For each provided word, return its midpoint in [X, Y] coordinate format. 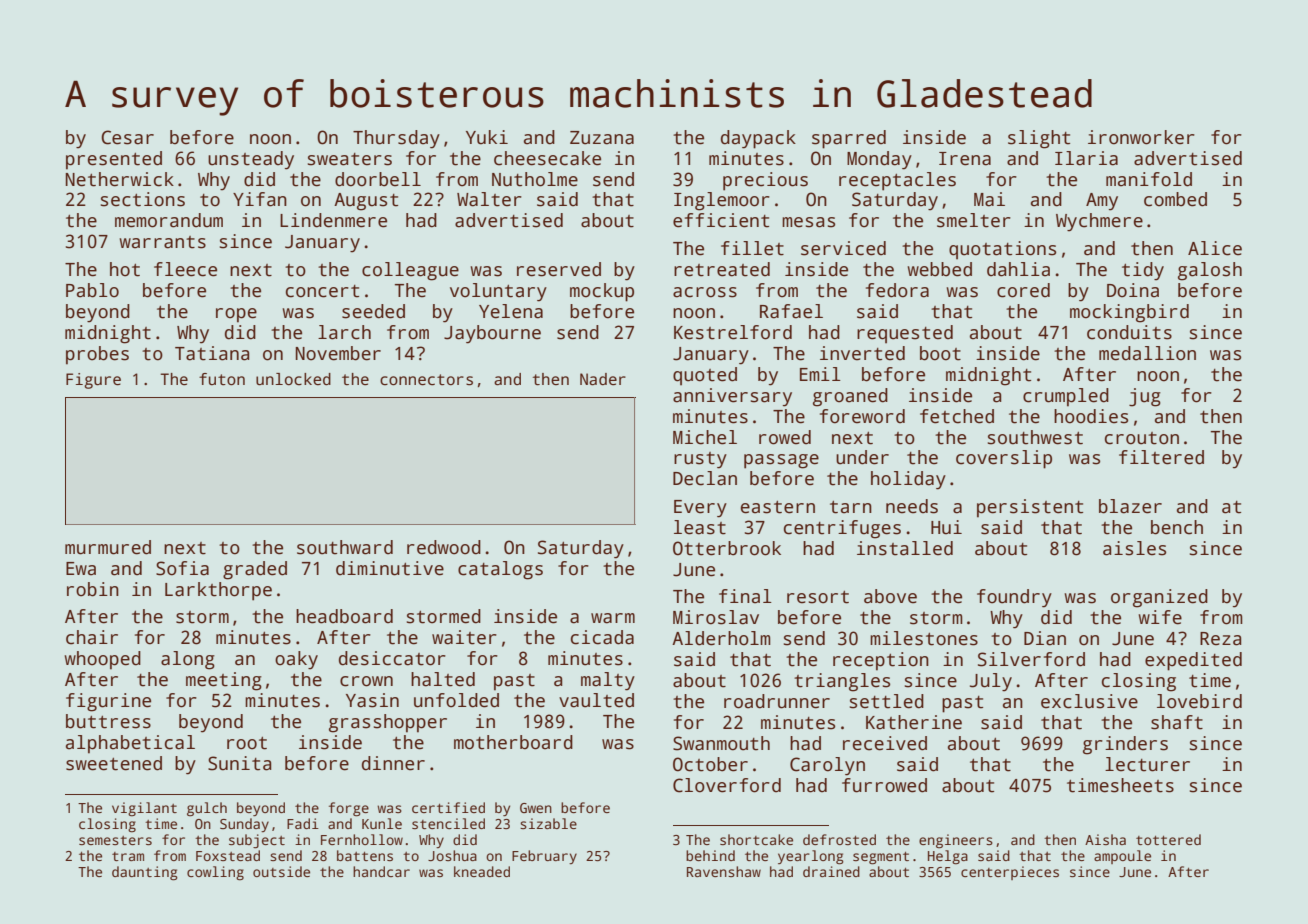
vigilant [144, 809]
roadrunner [777, 701]
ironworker [1141, 137]
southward [345, 547]
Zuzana [602, 138]
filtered [1161, 457]
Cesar [127, 137]
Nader [603, 379]
